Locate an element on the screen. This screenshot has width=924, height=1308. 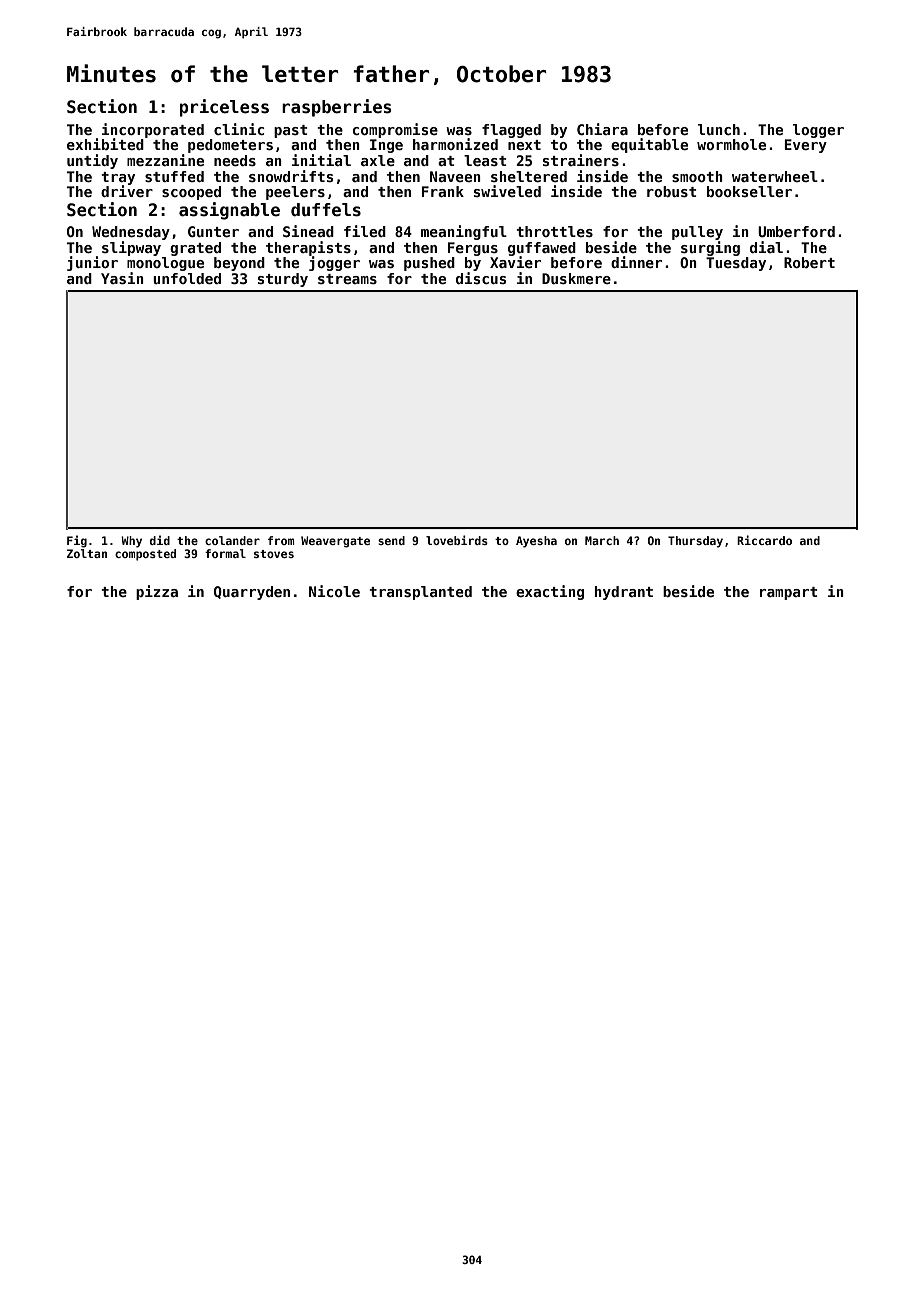
scooped is located at coordinates (191, 193).
